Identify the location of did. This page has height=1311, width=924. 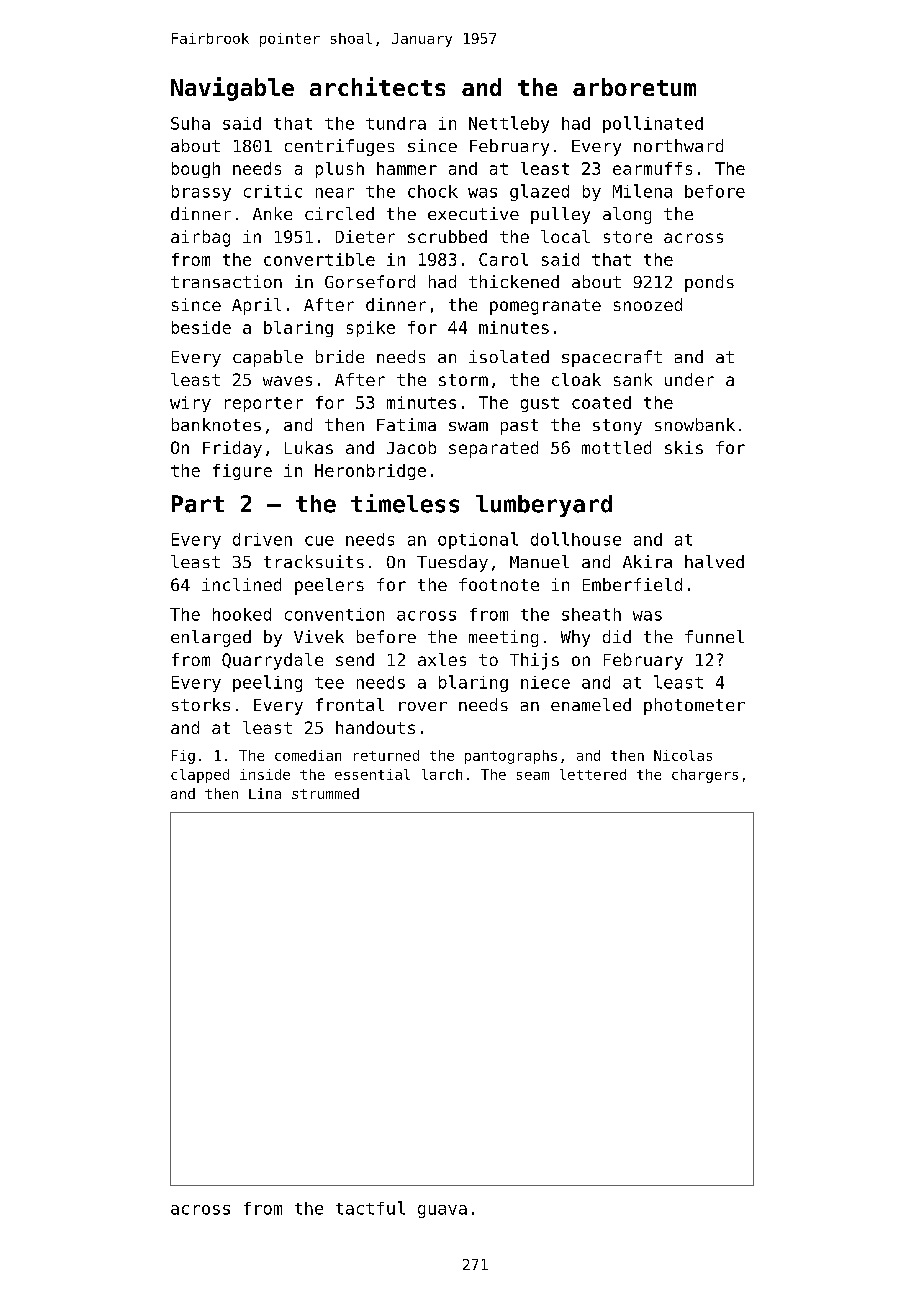
(617, 636).
